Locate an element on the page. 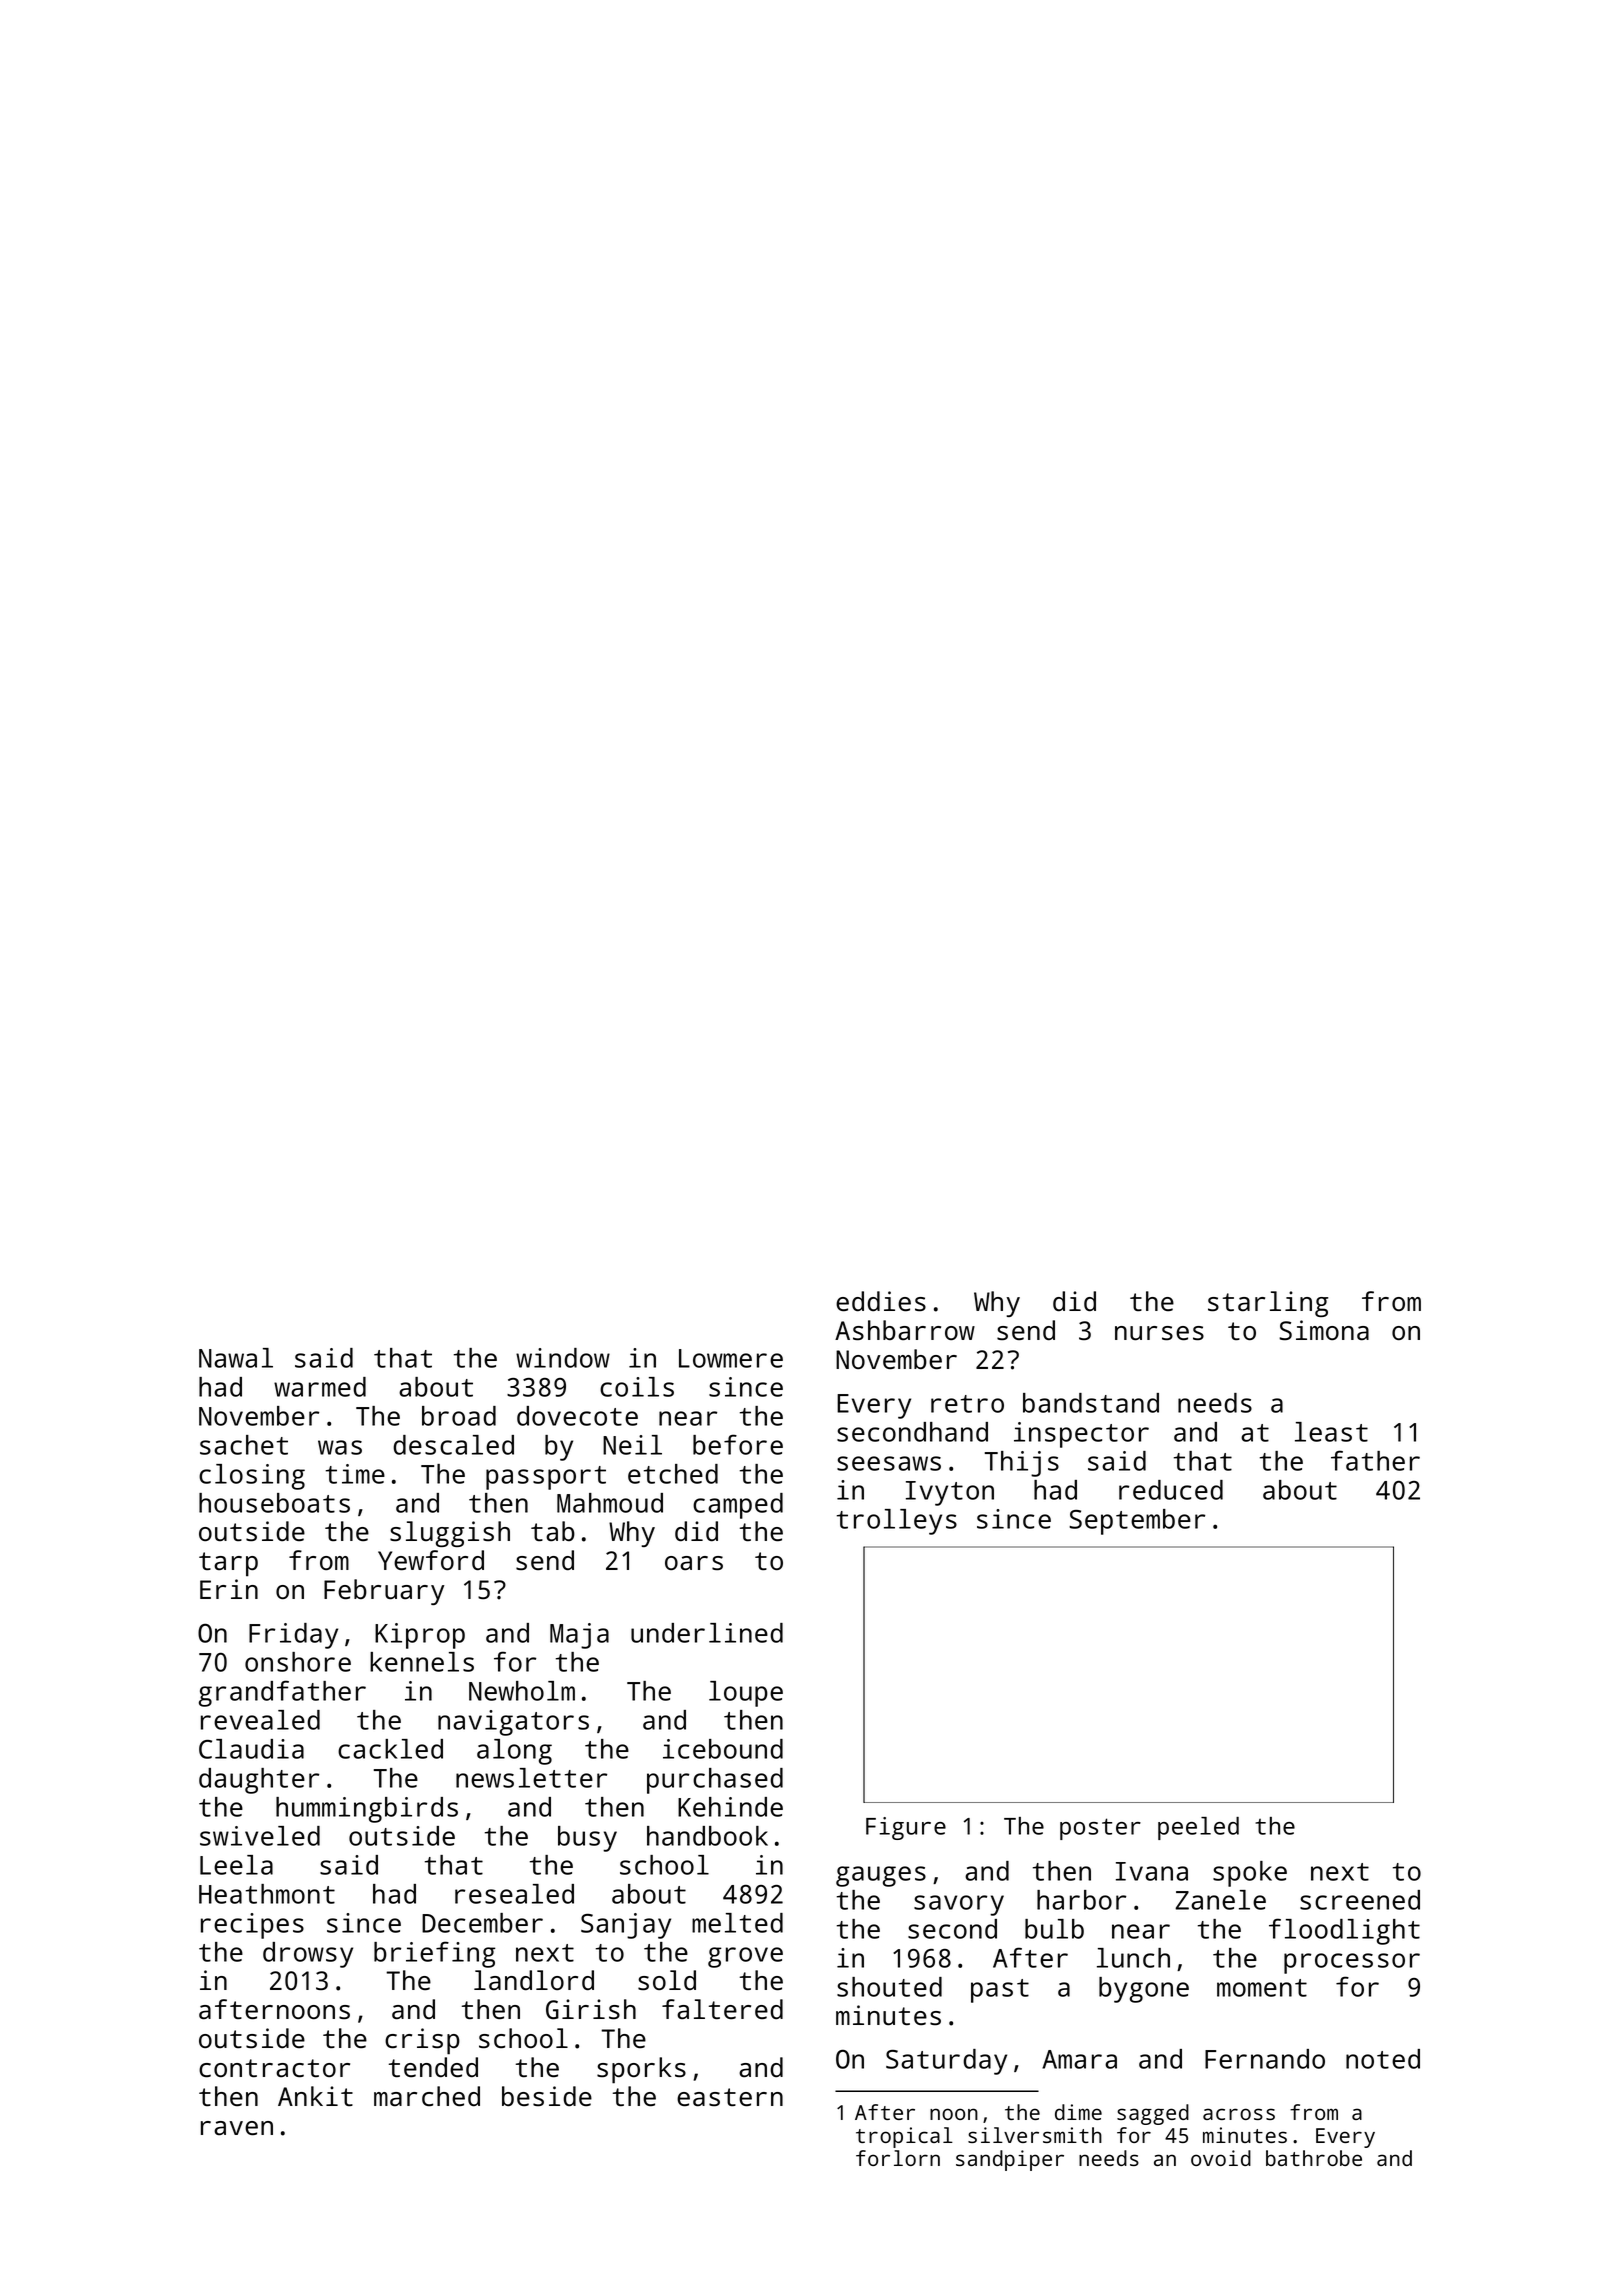 This image has height=2292, width=1620. sold is located at coordinates (667, 1980).
